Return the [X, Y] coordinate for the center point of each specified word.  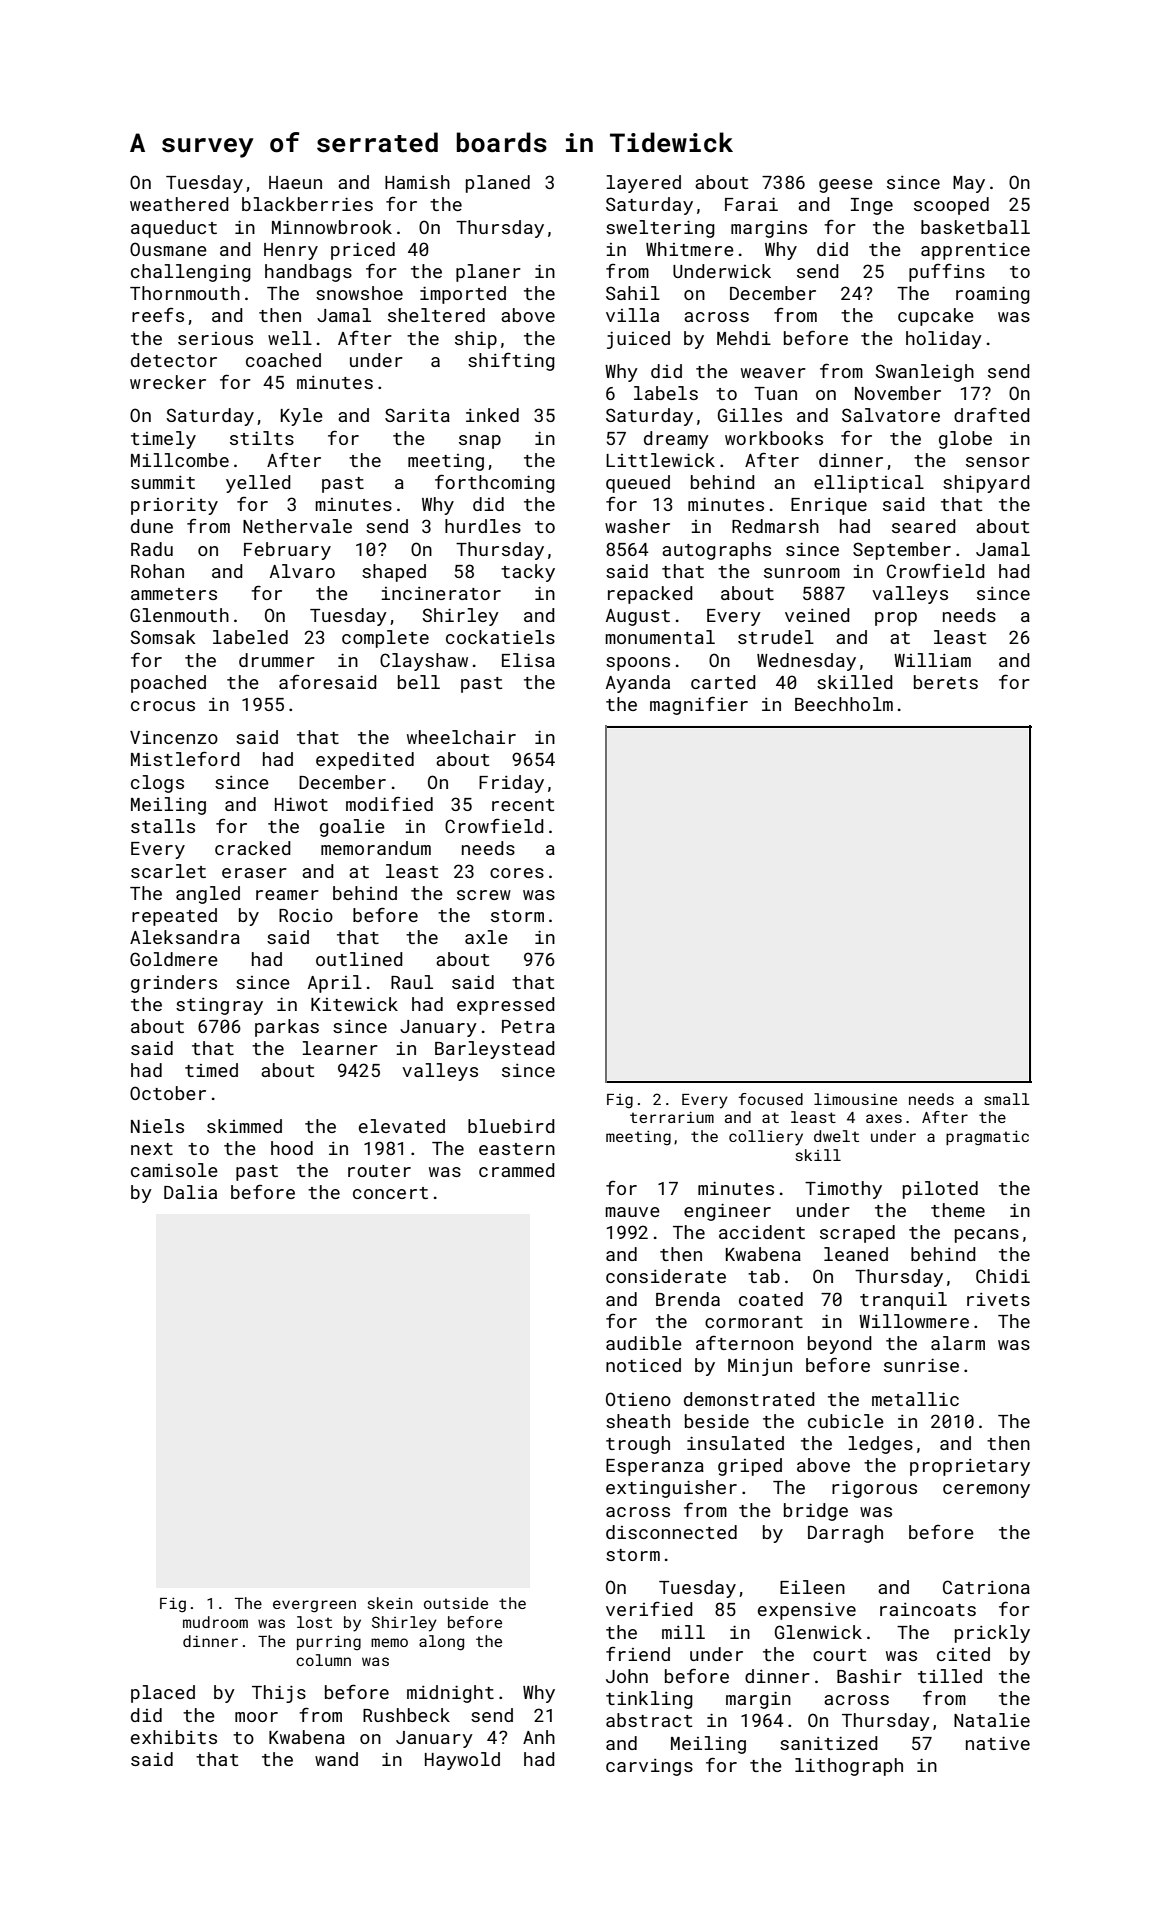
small [1007, 1099]
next [152, 1149]
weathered [179, 204]
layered [643, 184]
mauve [632, 1212]
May [969, 184]
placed [163, 1694]
